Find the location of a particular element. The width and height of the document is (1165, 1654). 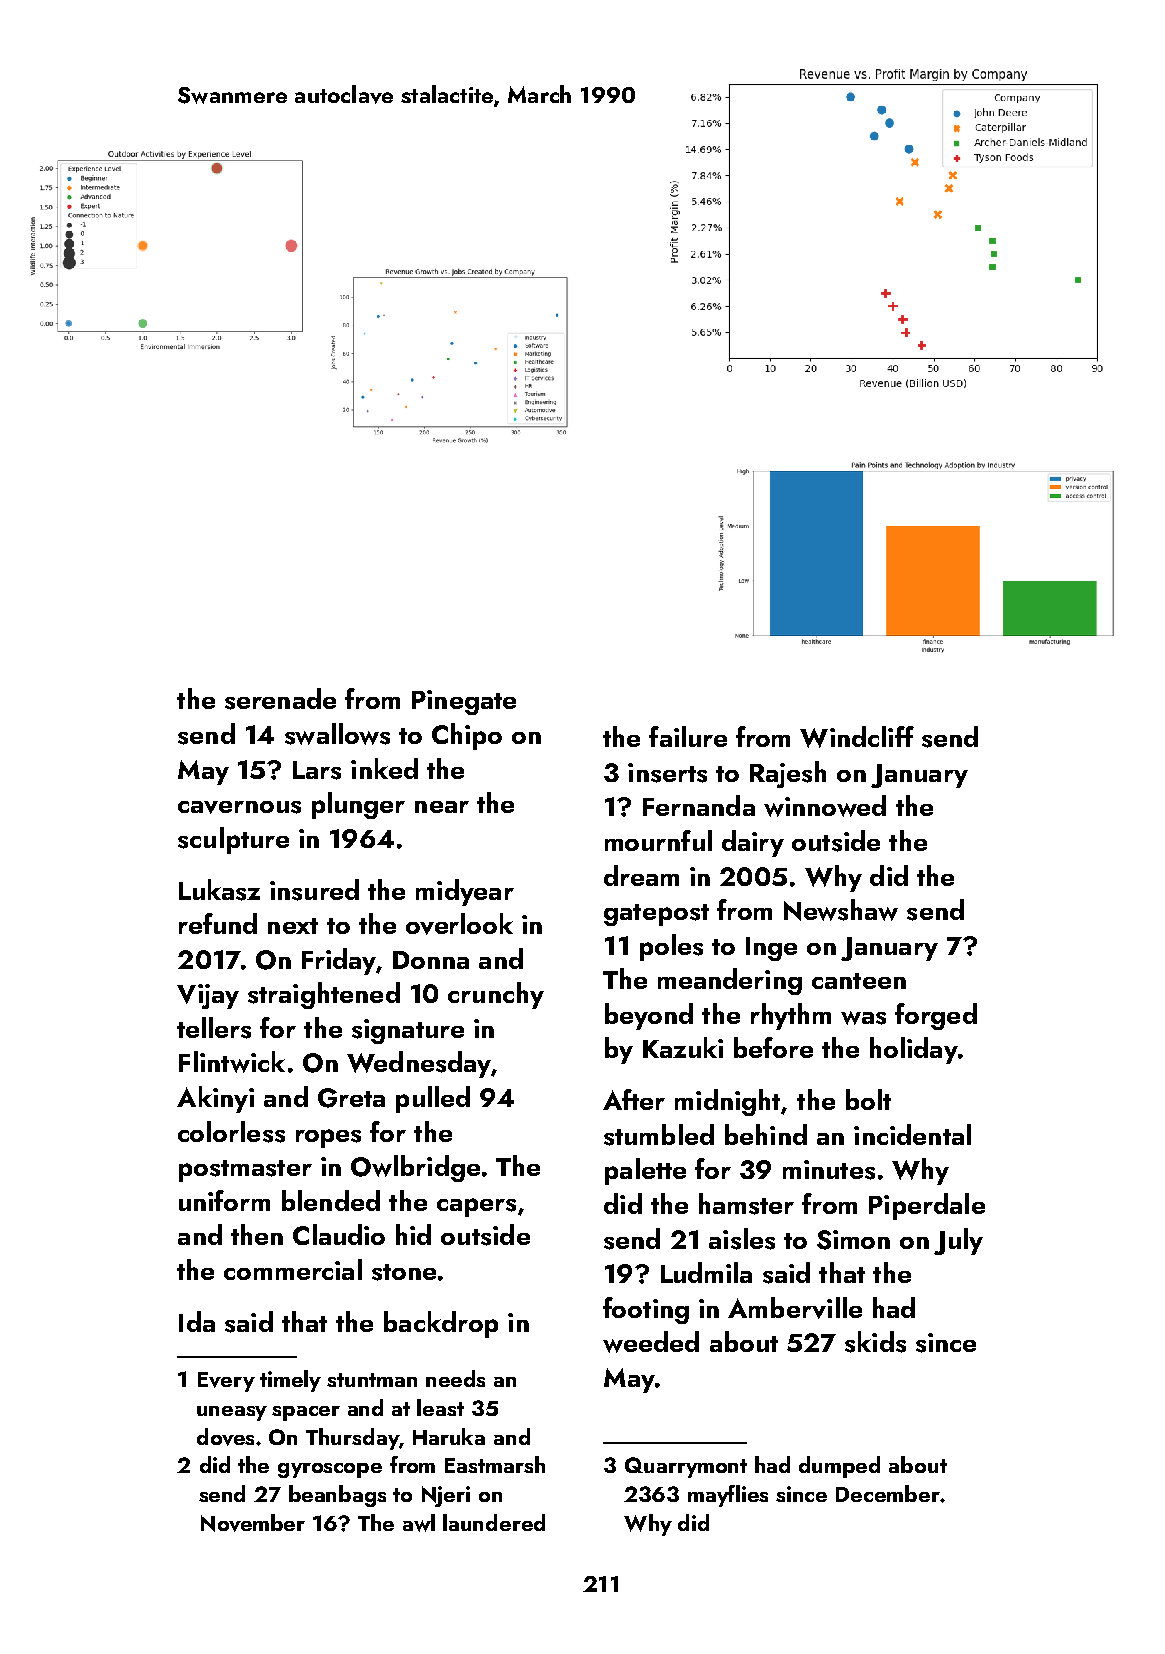

serenade is located at coordinates (280, 699).
